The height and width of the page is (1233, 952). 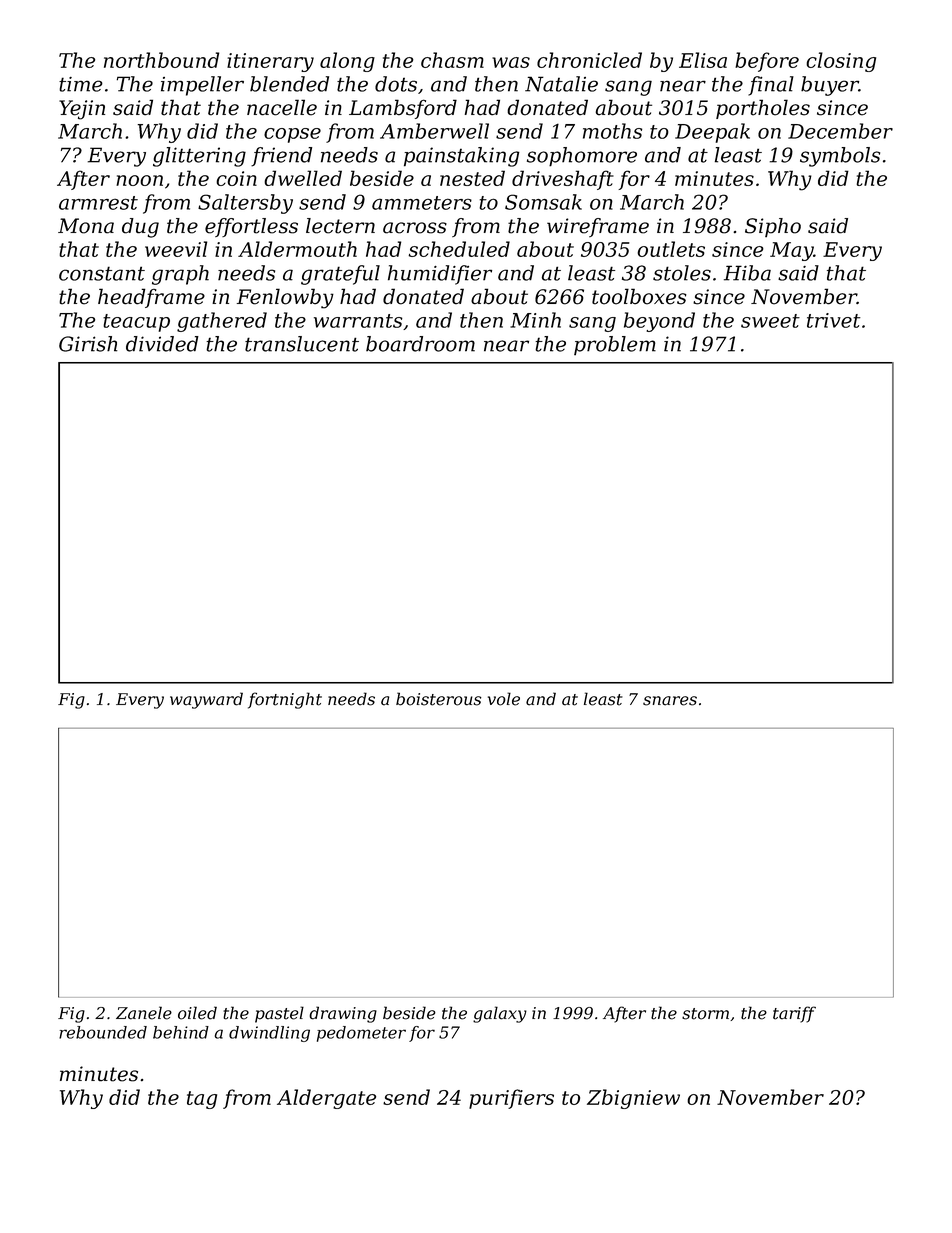 What do you see at coordinates (206, 700) in the page?
I see `wayward` at bounding box center [206, 700].
